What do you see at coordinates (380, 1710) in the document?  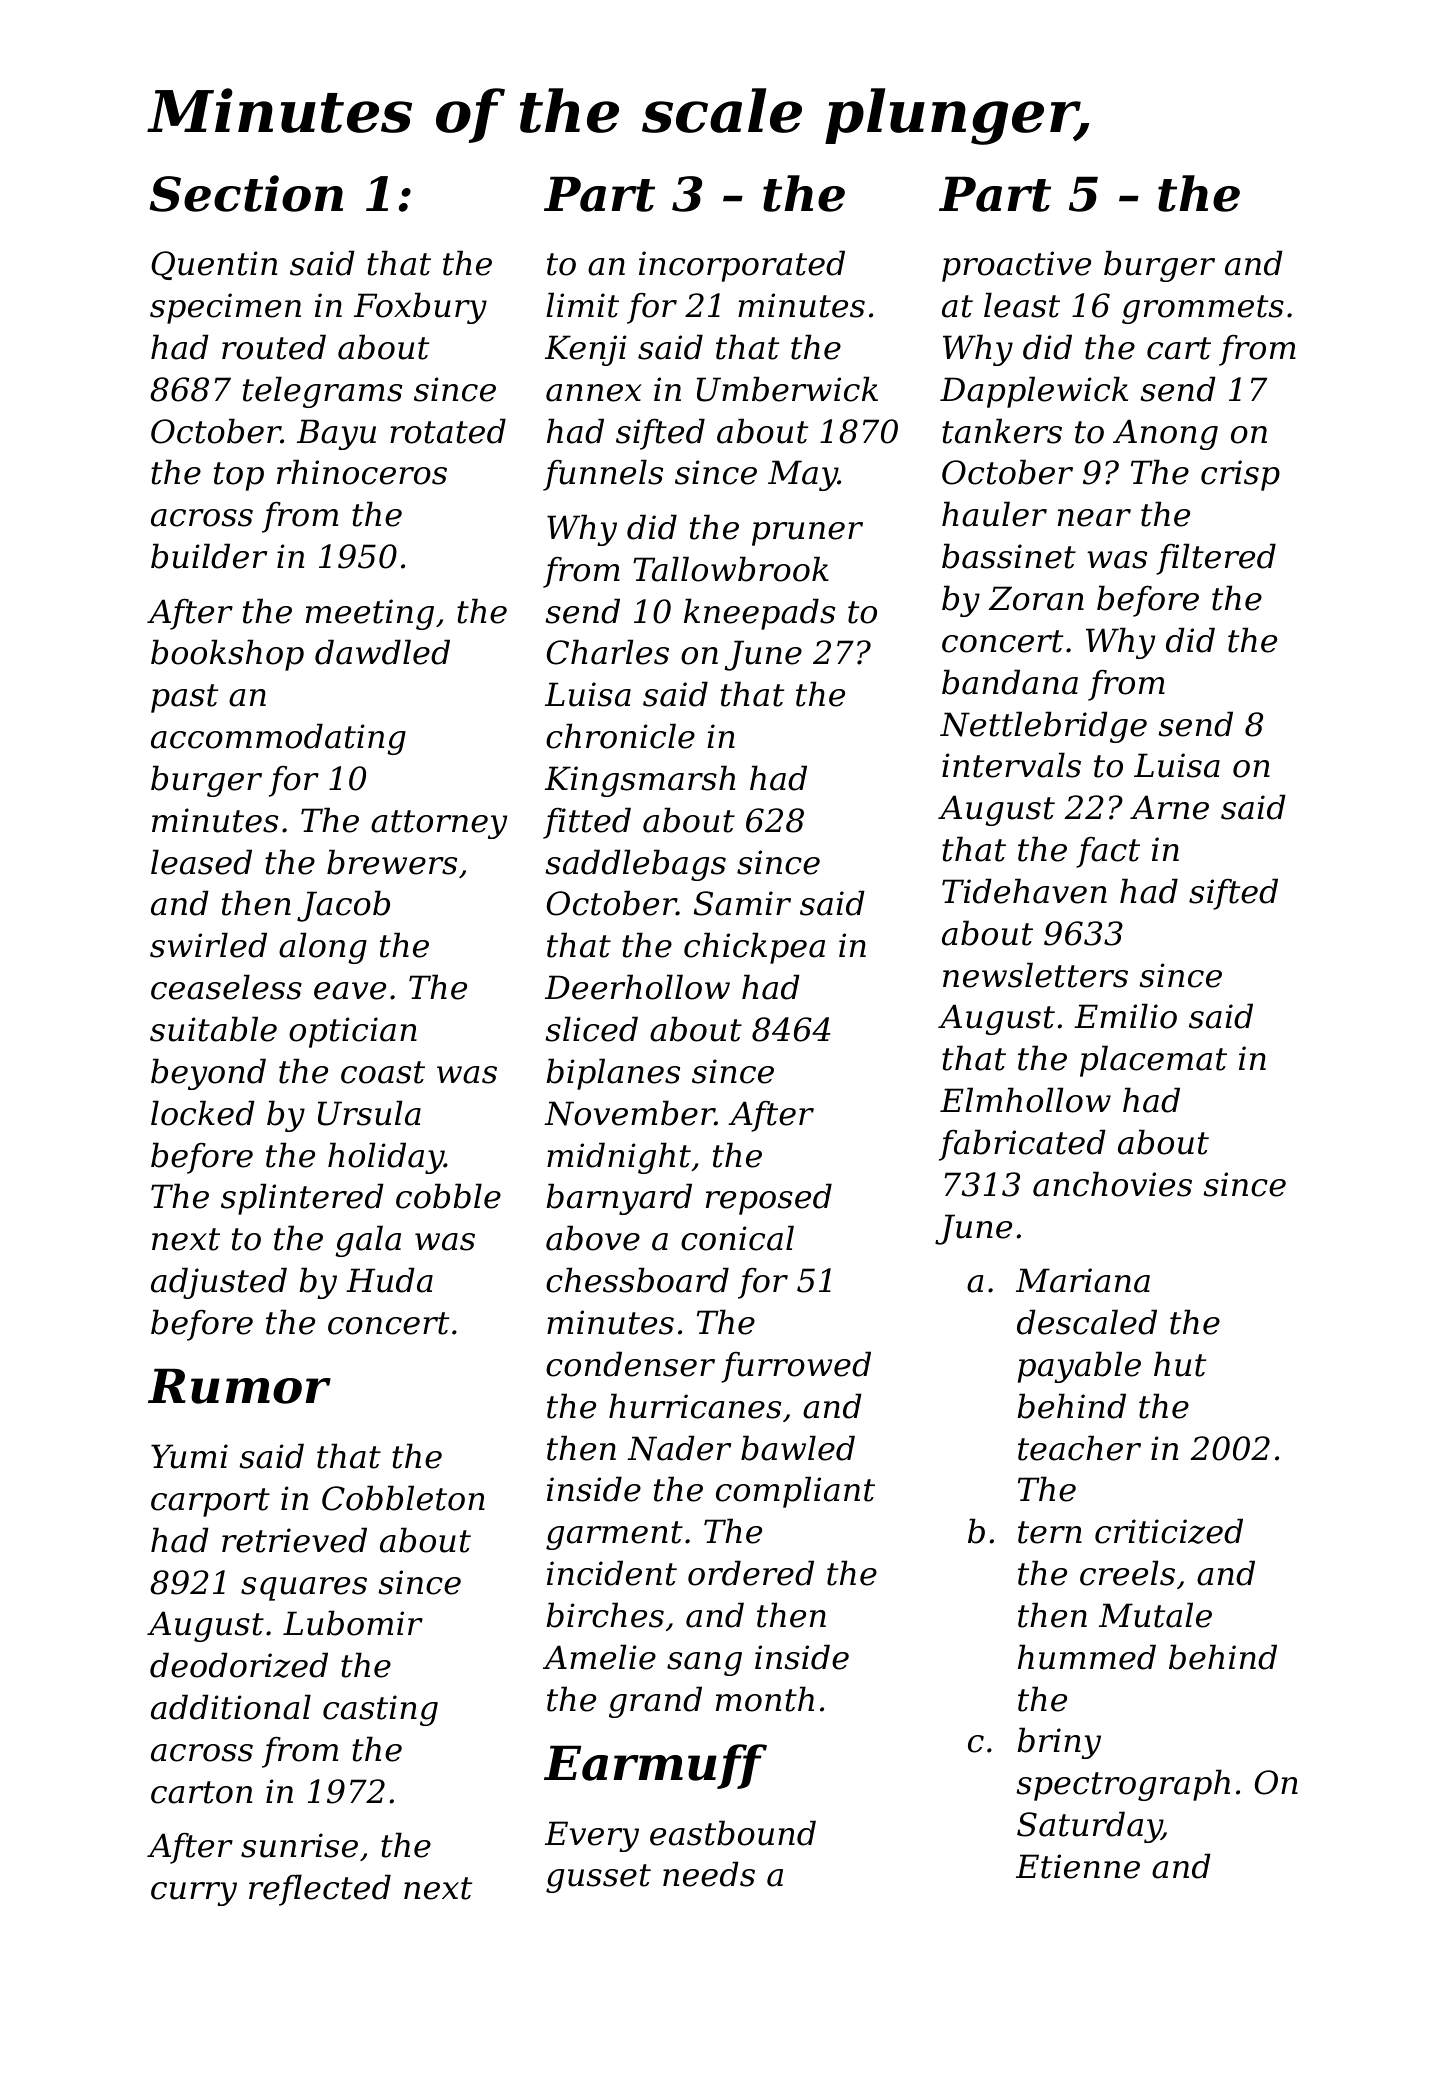 I see `casting` at bounding box center [380, 1710].
